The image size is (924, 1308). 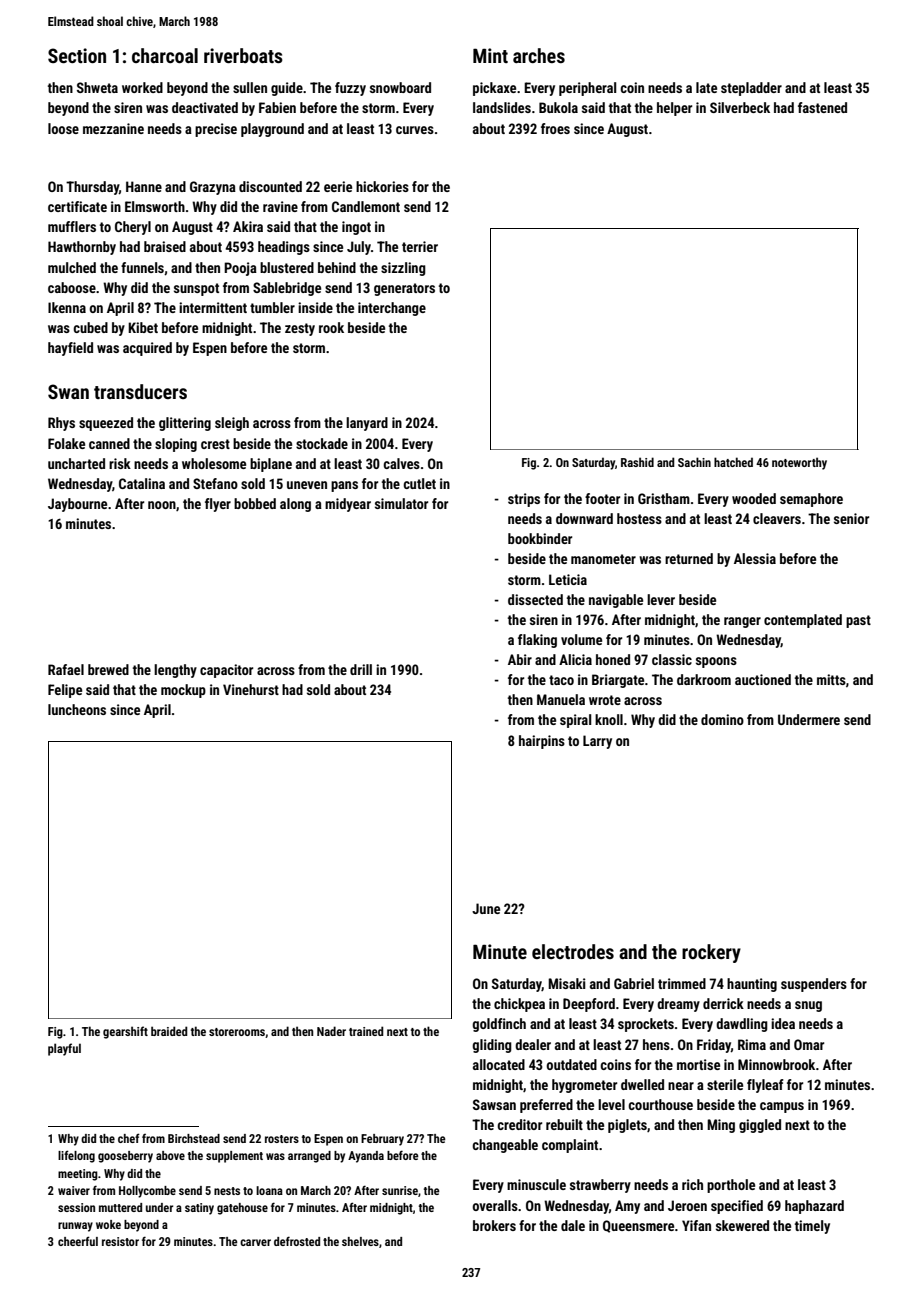 What do you see at coordinates (760, 1126) in the screenshot?
I see `giggled` at bounding box center [760, 1126].
